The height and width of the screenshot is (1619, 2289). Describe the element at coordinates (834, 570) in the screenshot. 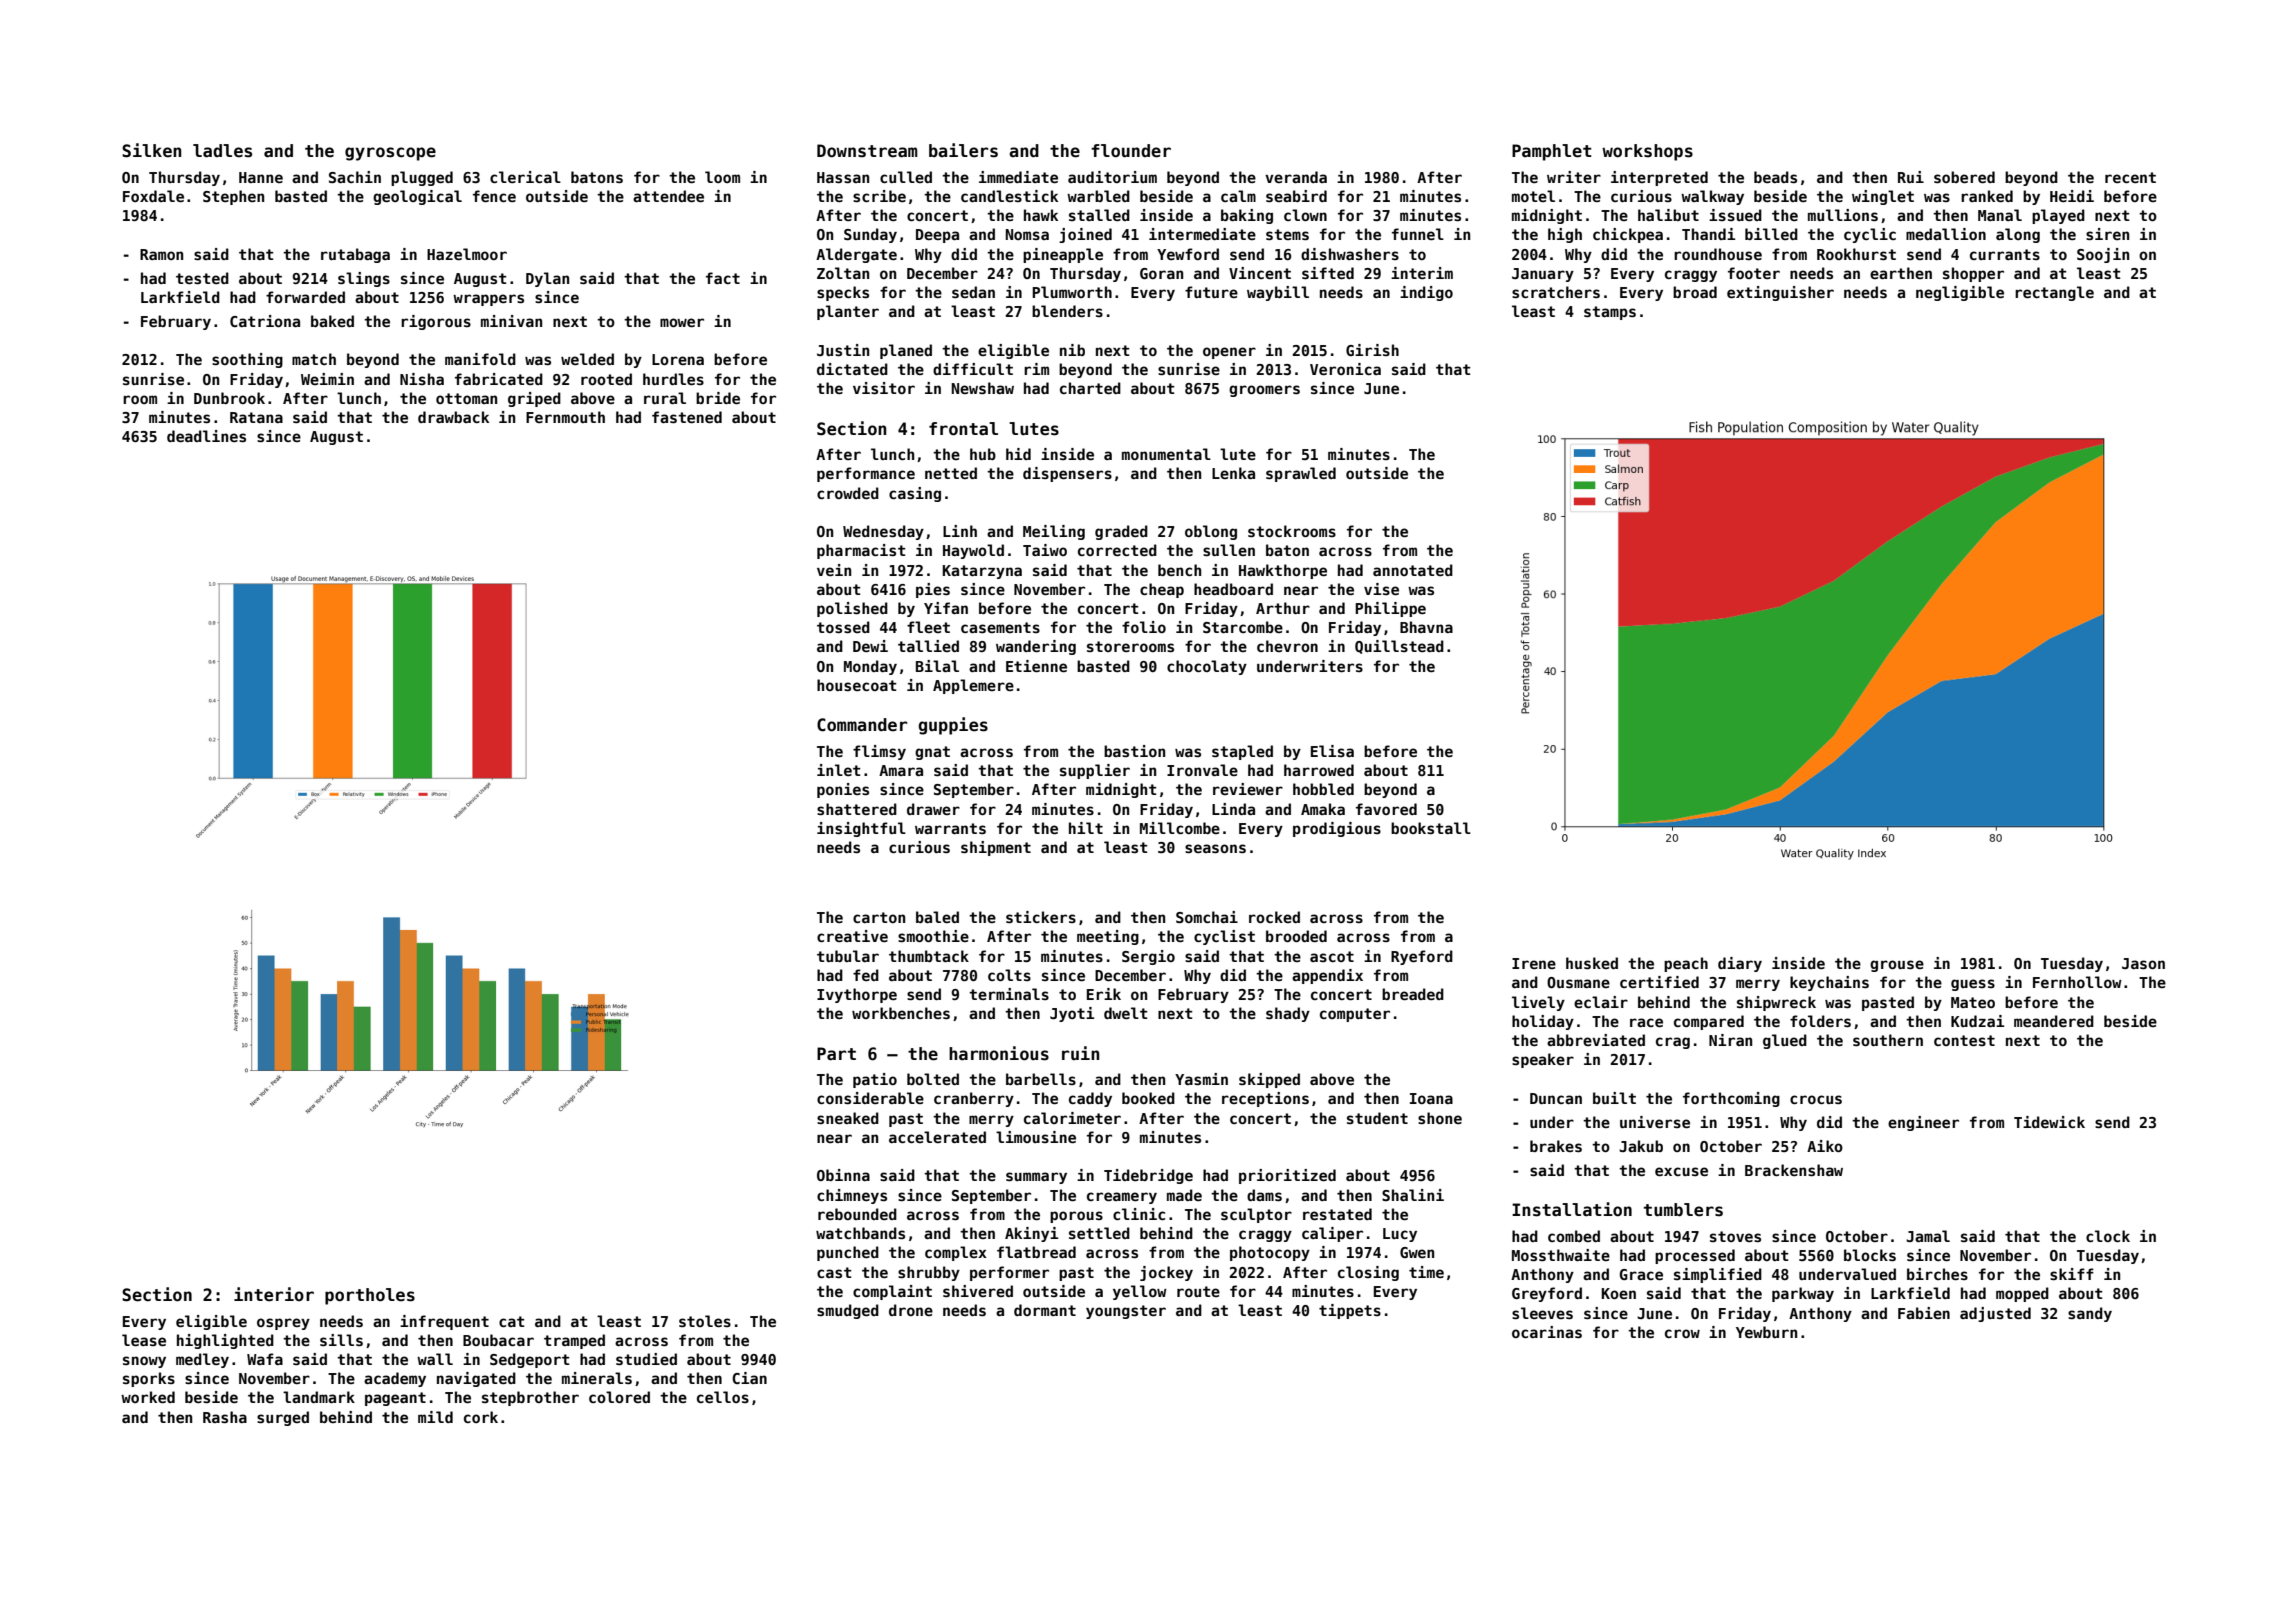

I see `vein` at that location.
